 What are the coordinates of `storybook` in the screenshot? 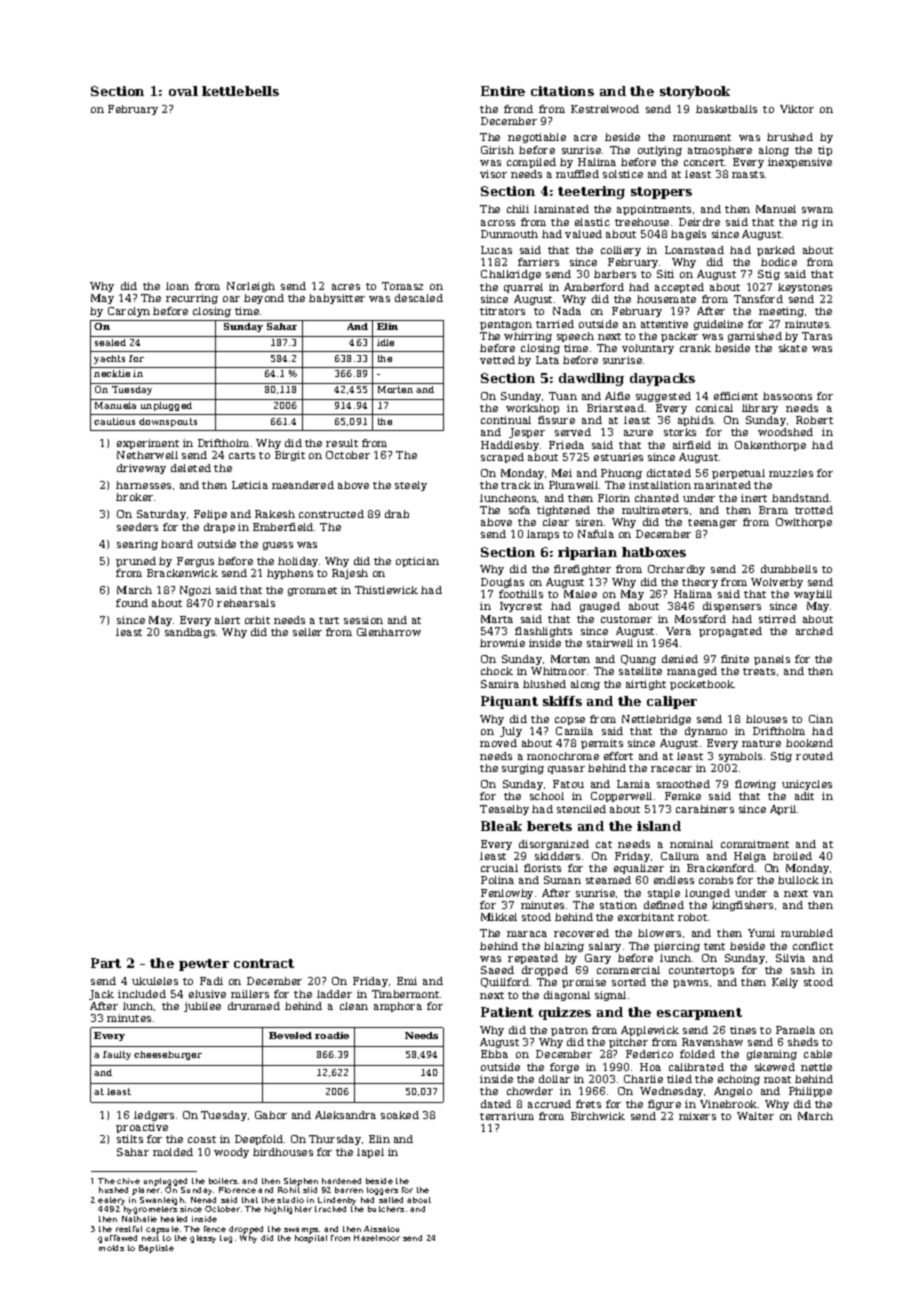 It's located at (695, 92).
